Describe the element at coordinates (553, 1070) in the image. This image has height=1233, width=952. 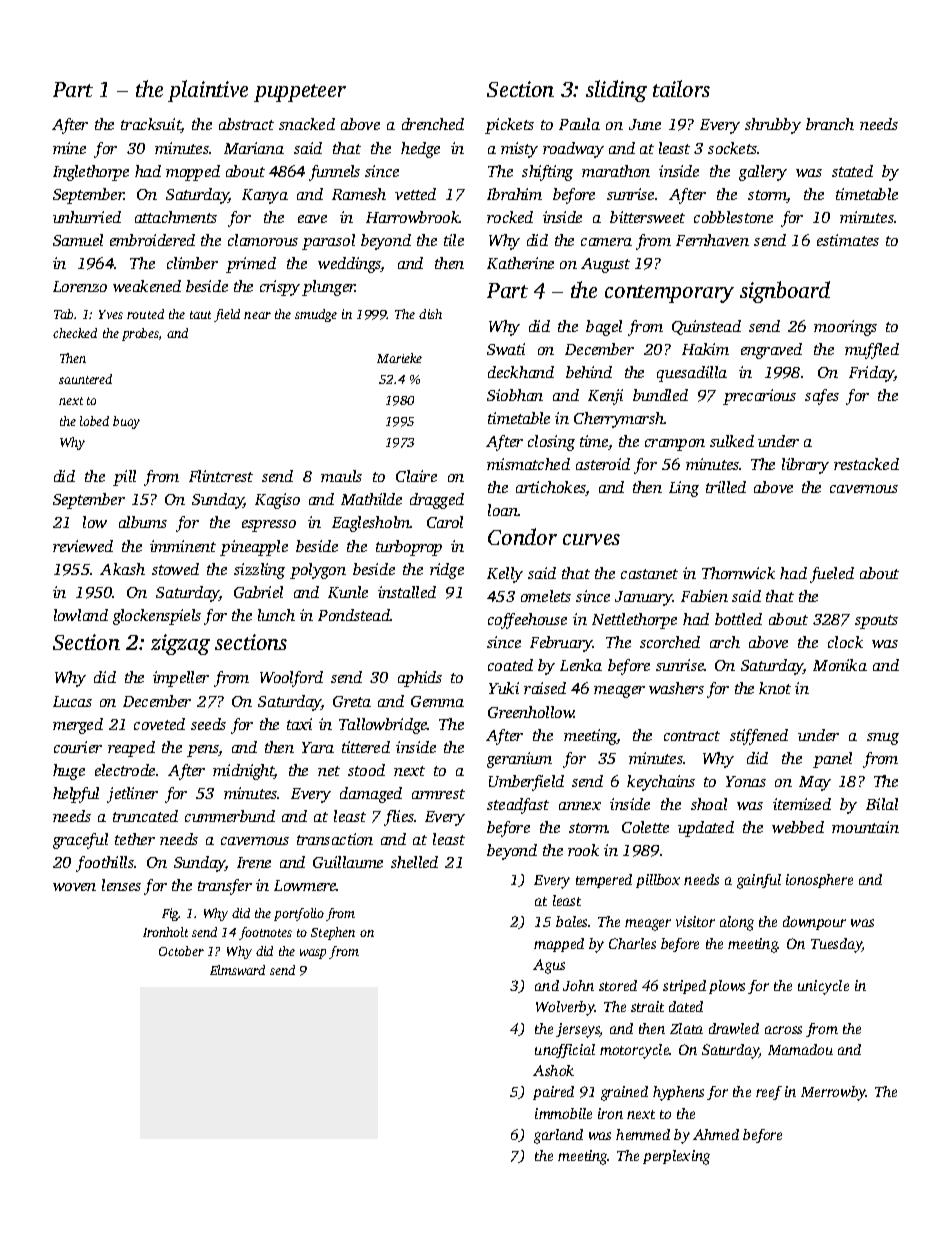
I see `Ashok` at that location.
